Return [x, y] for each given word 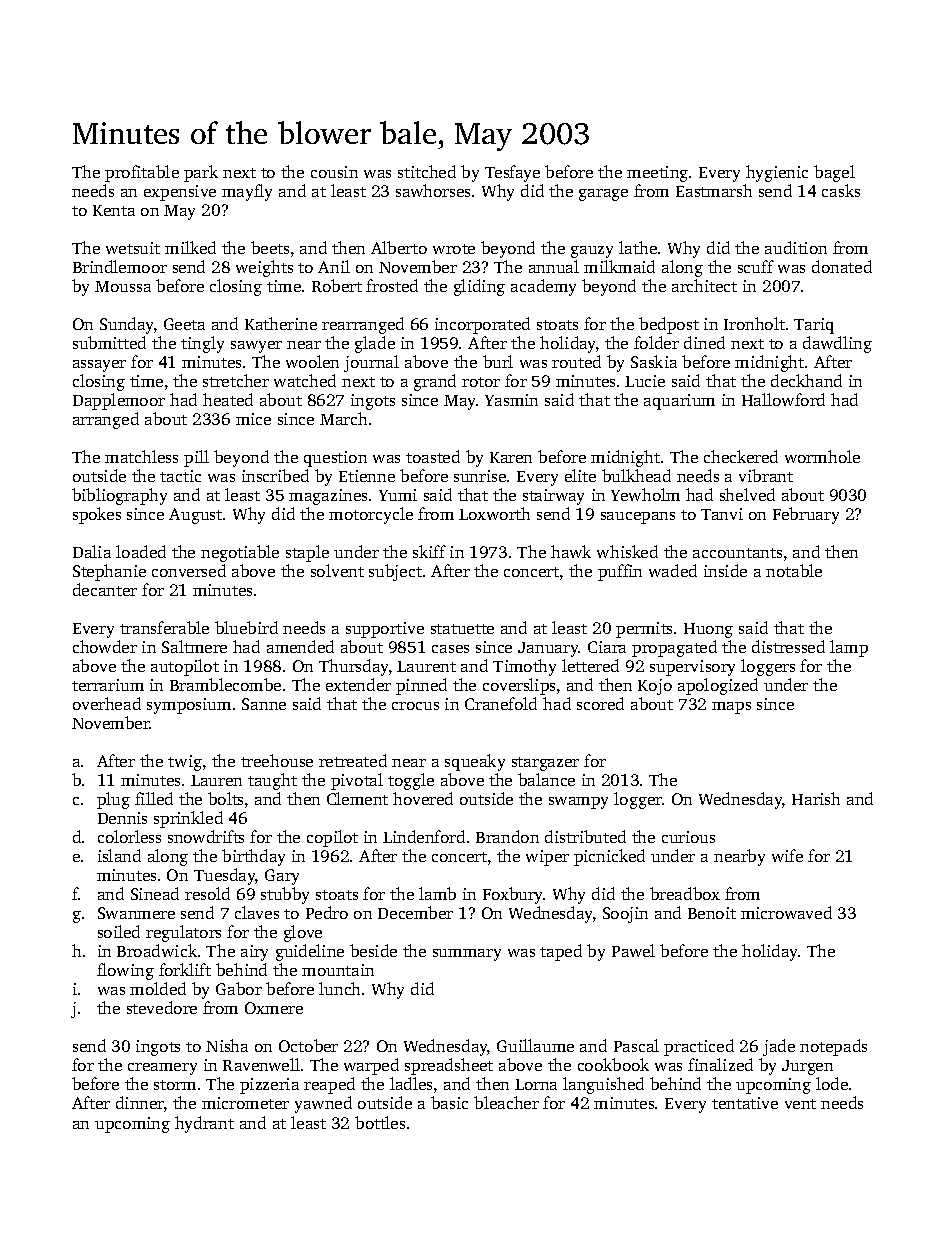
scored [600, 703]
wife [787, 855]
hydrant [204, 1124]
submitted [109, 342]
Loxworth [494, 513]
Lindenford [424, 836]
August [195, 516]
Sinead [155, 893]
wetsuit [133, 248]
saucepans [638, 518]
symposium [189, 706]
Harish [816, 798]
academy [543, 287]
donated [842, 266]
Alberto [399, 247]
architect [704, 285]
